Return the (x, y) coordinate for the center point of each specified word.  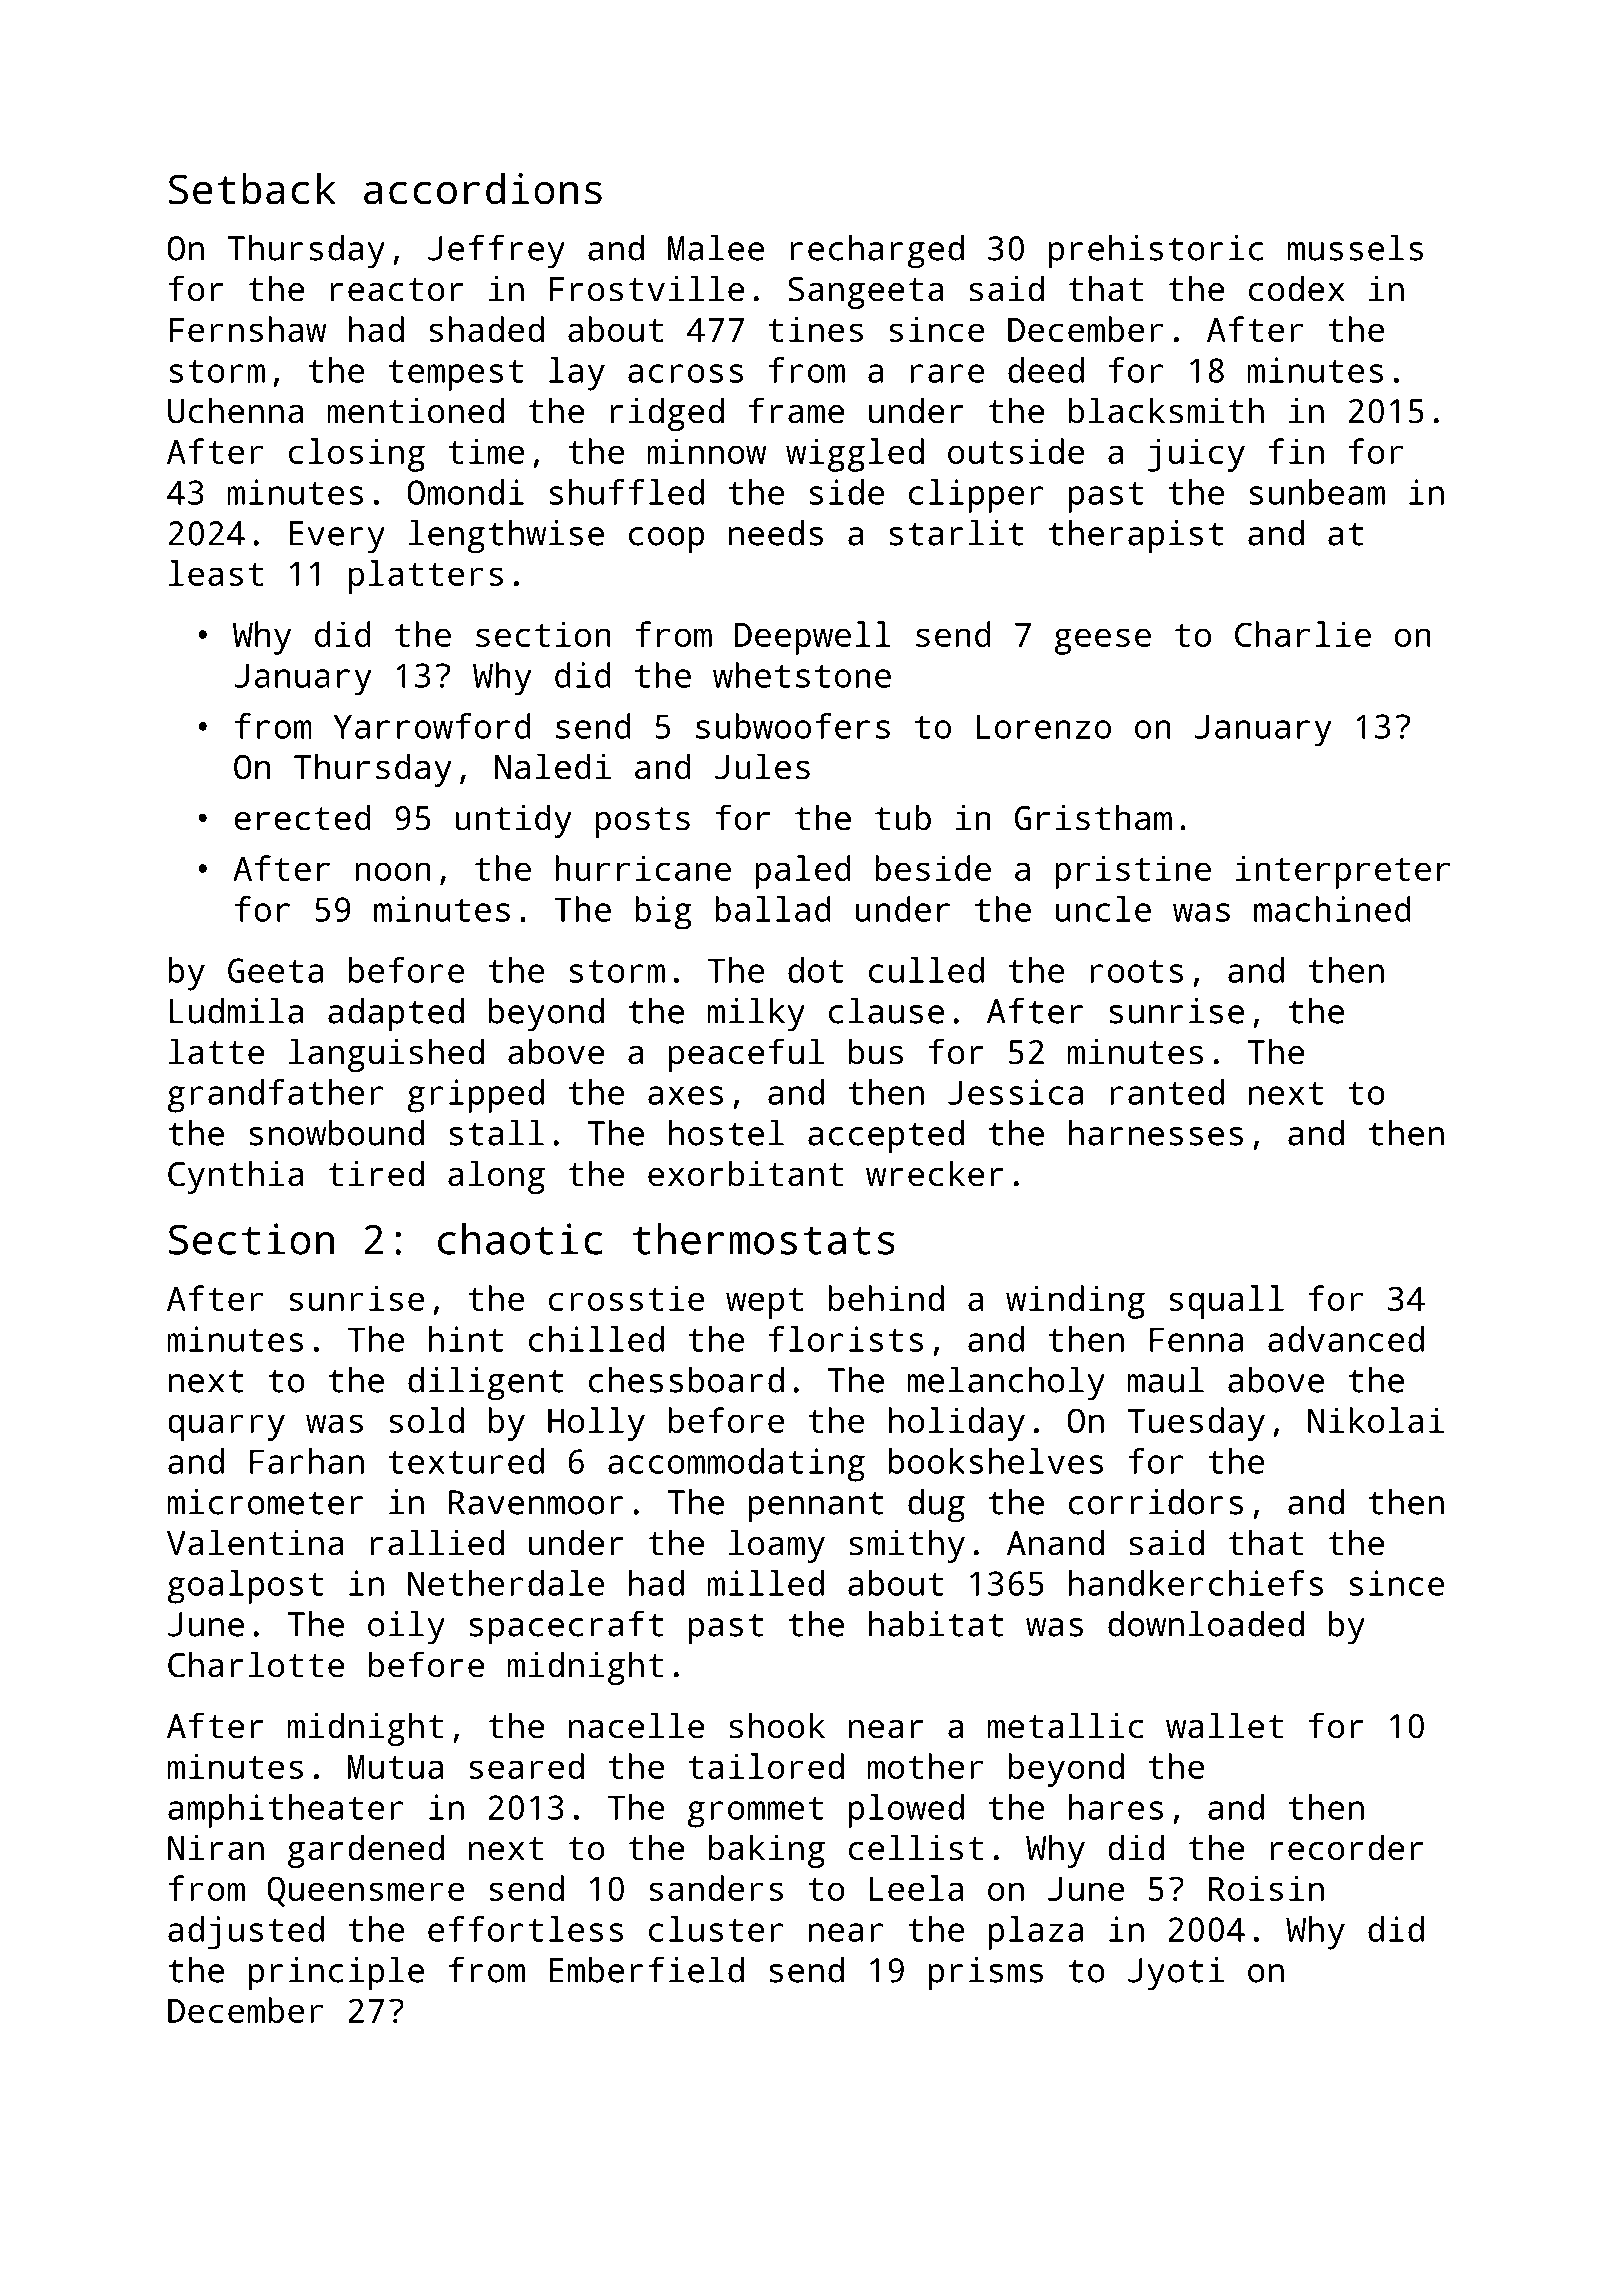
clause (886, 1011)
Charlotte (256, 1664)
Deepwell (813, 638)
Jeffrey (496, 252)
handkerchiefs (1196, 1583)
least (216, 573)
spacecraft (566, 1628)
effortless (525, 1929)
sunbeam (1317, 492)
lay (577, 374)
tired (376, 1173)
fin (1296, 451)
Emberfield (647, 1970)
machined (1332, 909)
